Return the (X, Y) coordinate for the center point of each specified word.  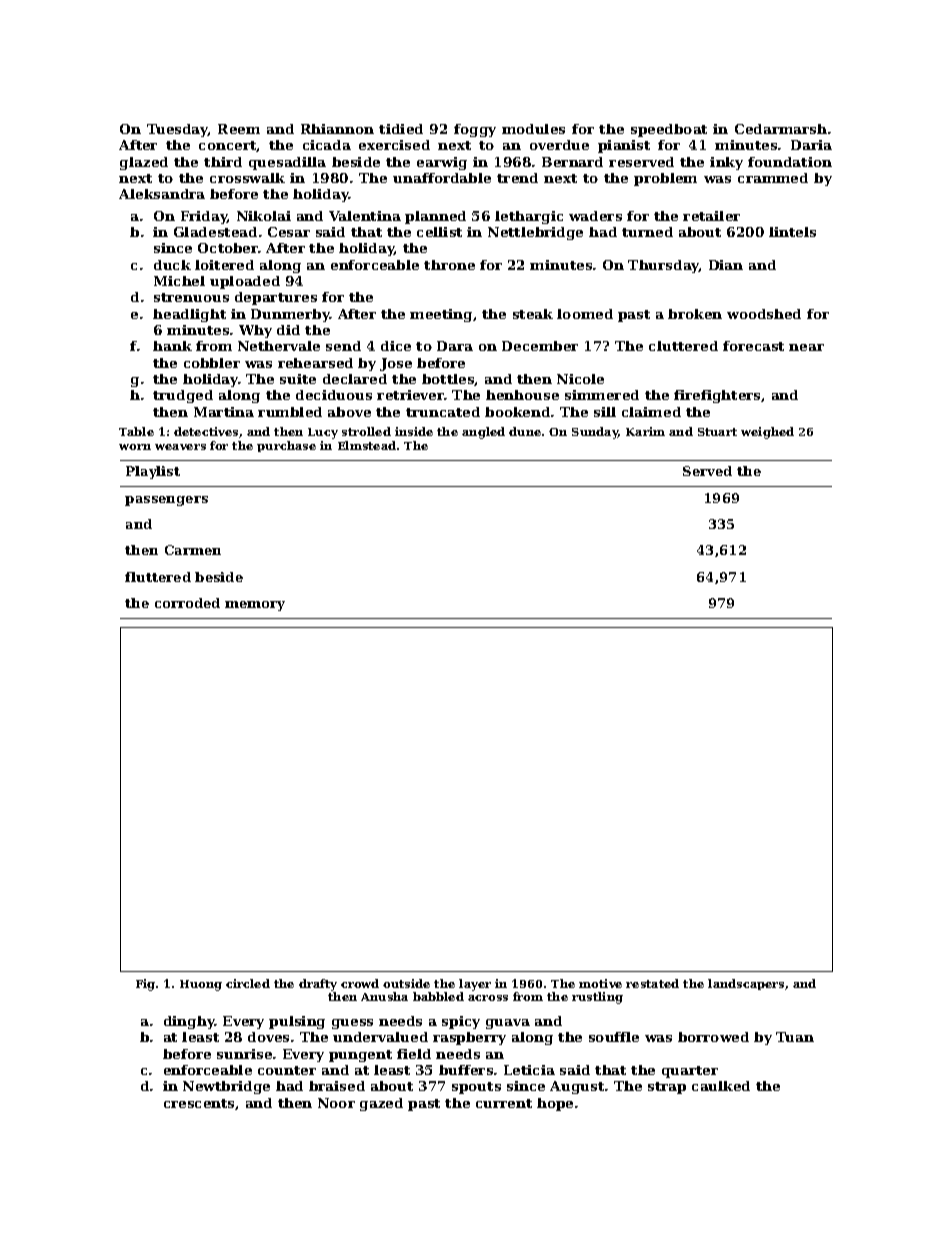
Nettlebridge (535, 233)
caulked (721, 1086)
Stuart (717, 432)
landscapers (746, 984)
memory (255, 606)
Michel (179, 281)
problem (665, 179)
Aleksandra (162, 194)
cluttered (683, 346)
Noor (336, 1103)
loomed (585, 314)
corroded (187, 603)
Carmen (193, 550)
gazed (381, 1104)
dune (525, 431)
